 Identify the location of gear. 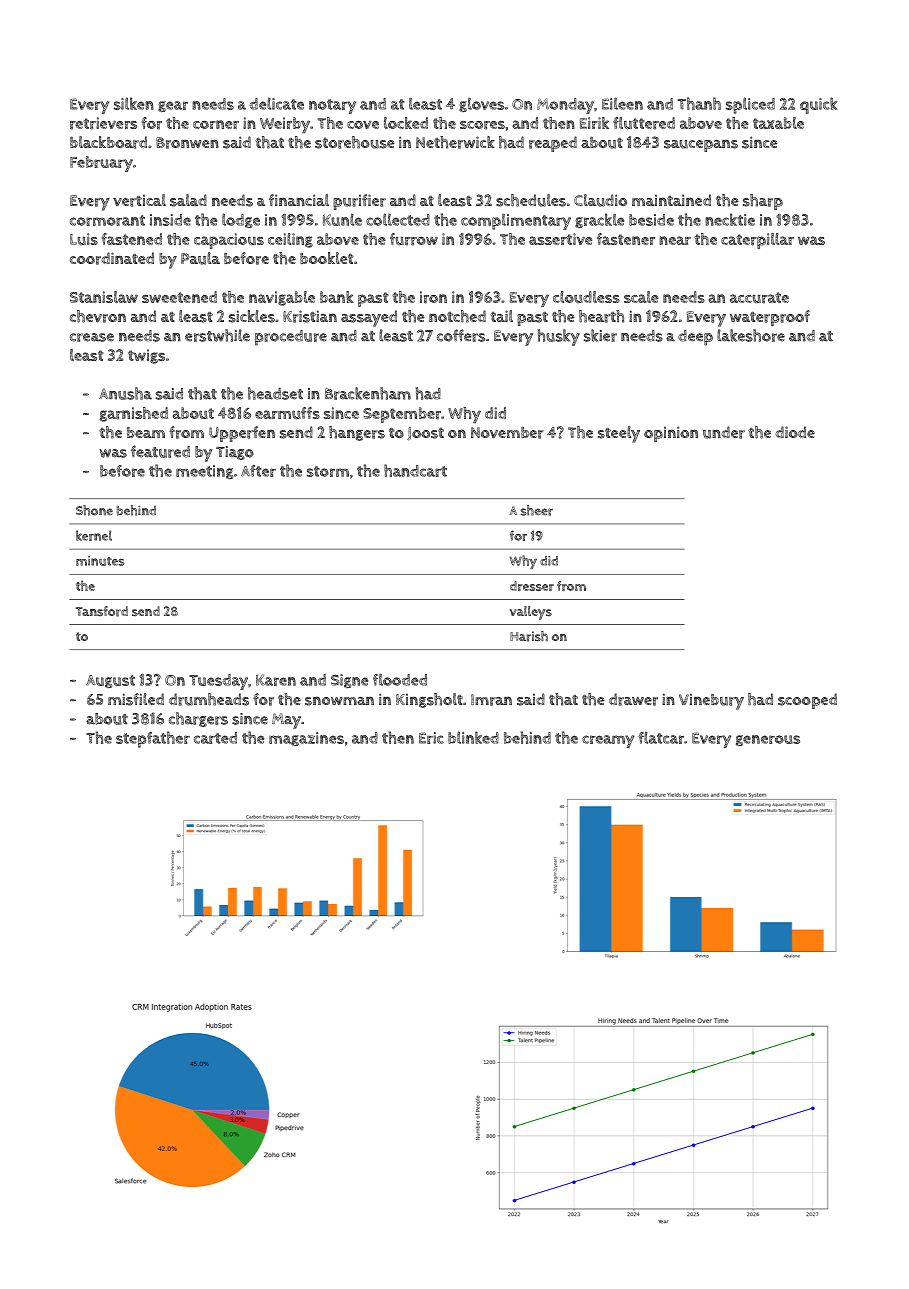
(173, 106).
